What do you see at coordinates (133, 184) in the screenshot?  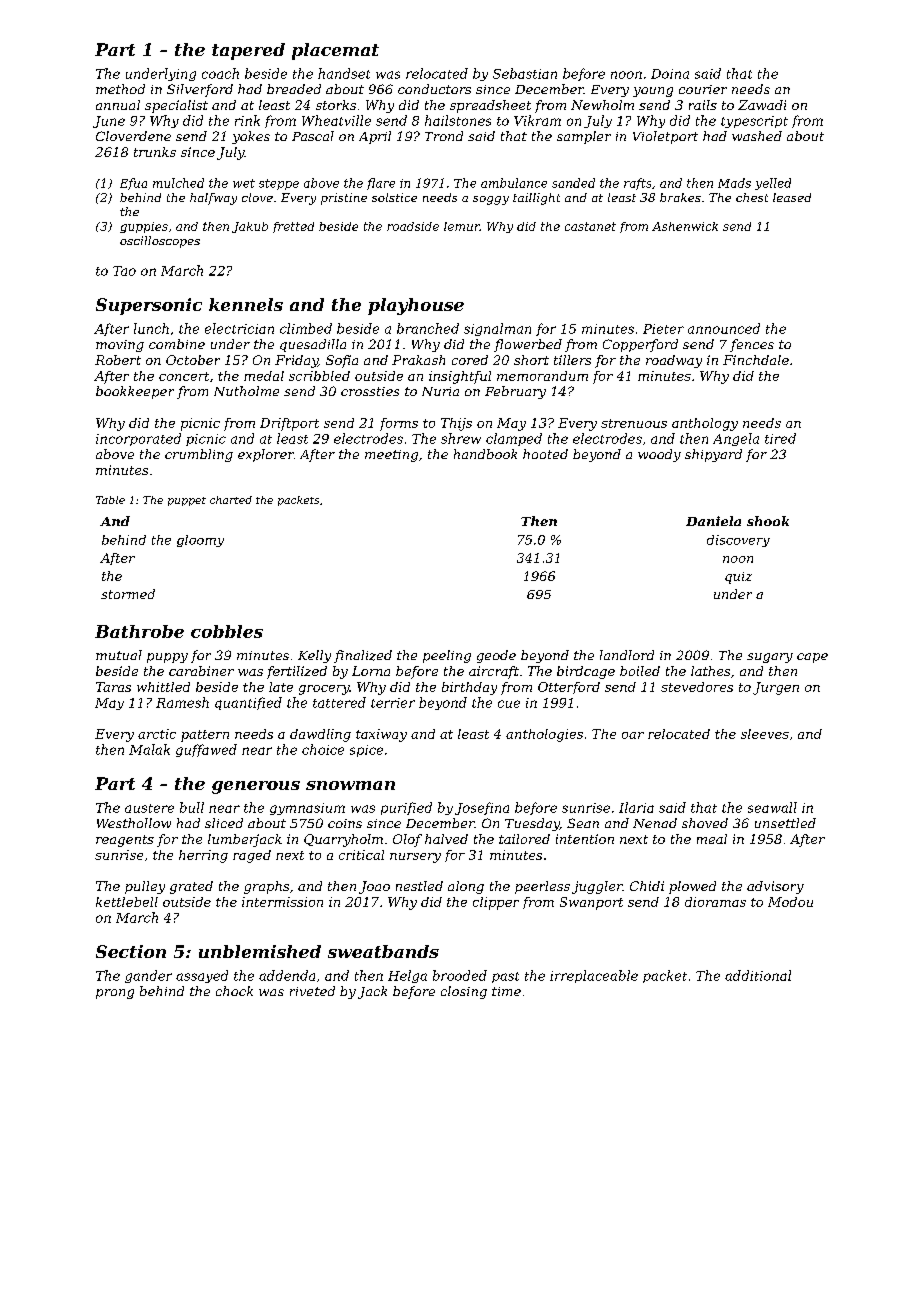 I see `Efua` at bounding box center [133, 184].
